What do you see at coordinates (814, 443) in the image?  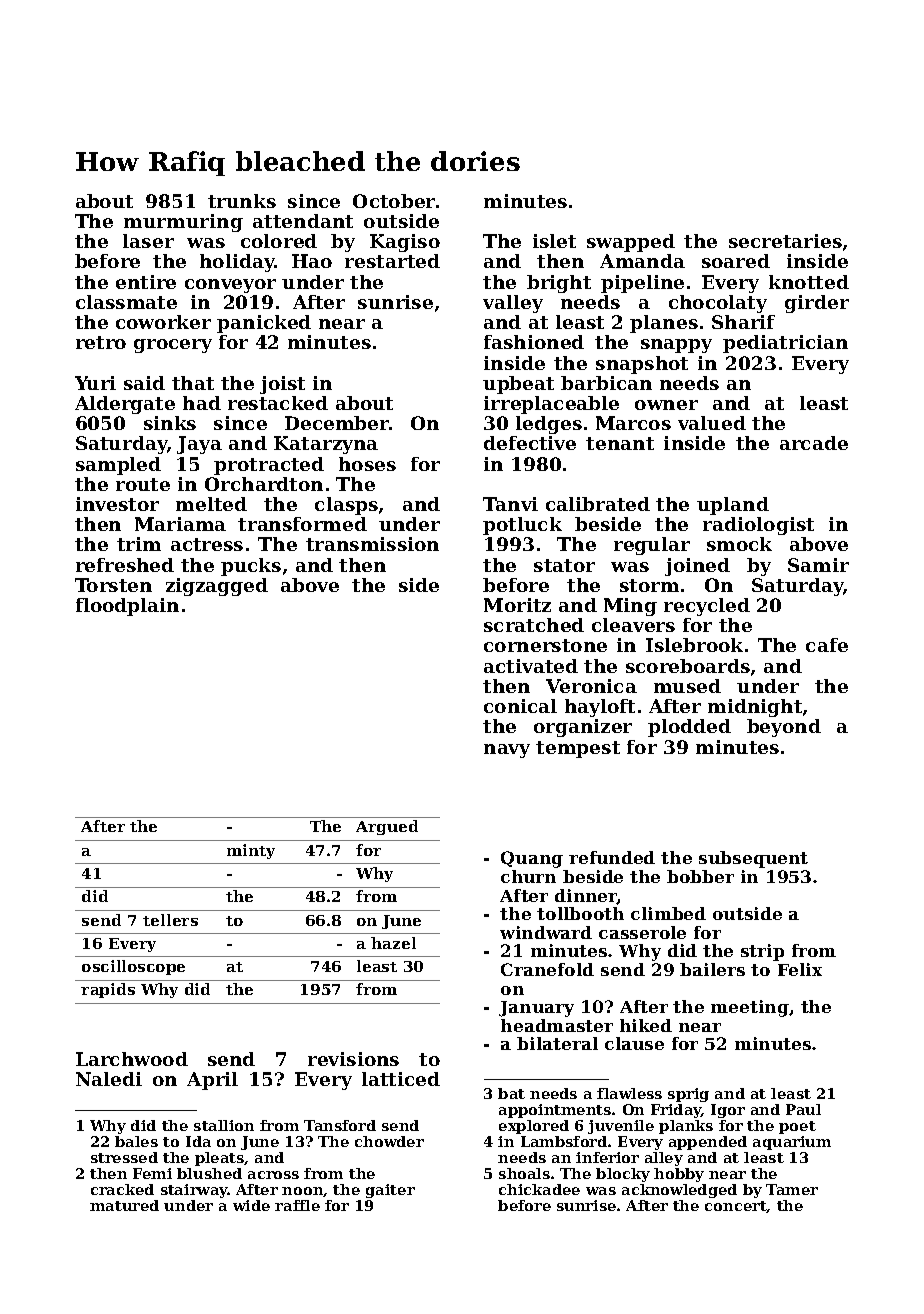 I see `arcade` at bounding box center [814, 443].
